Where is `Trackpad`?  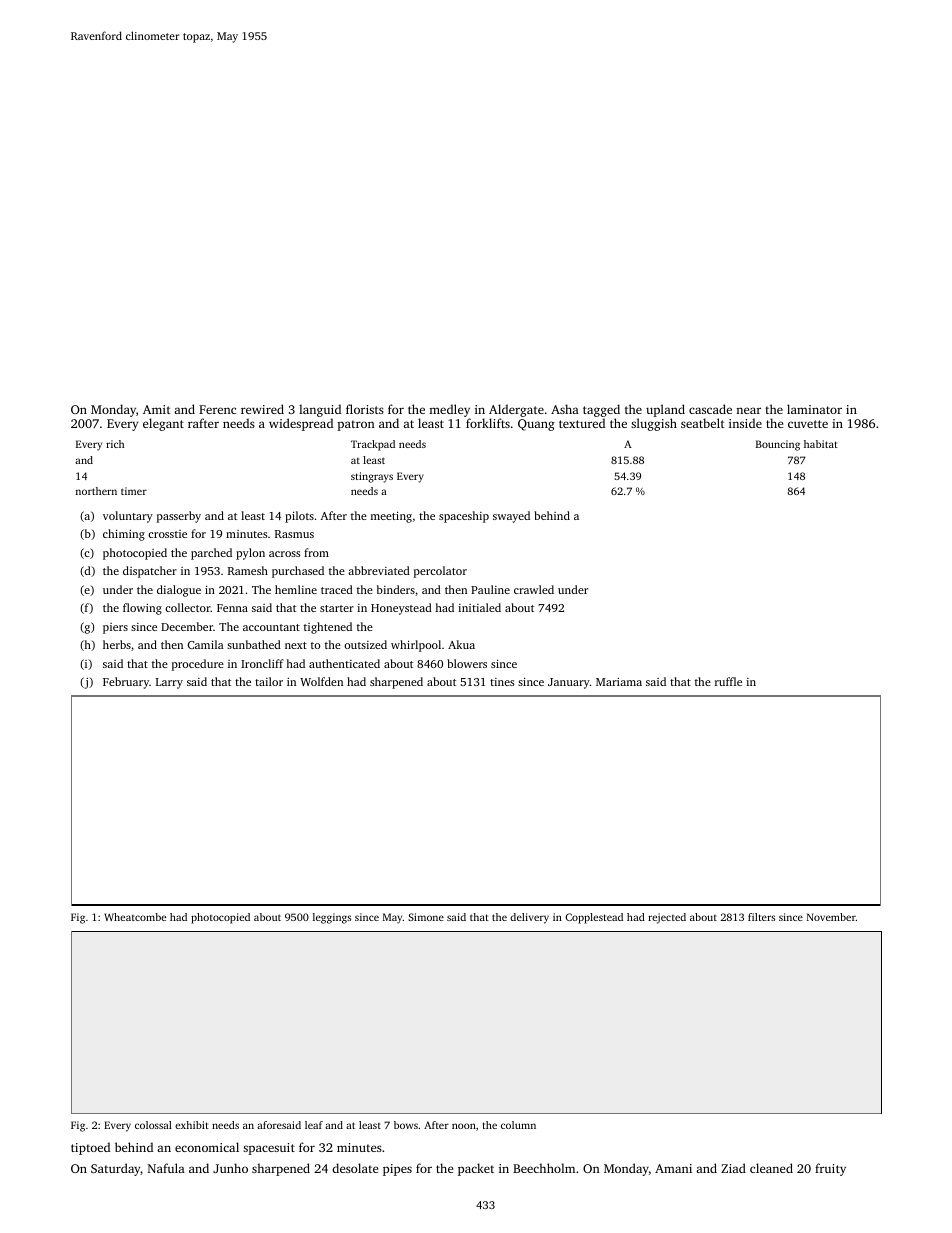 Trackpad is located at coordinates (373, 445).
